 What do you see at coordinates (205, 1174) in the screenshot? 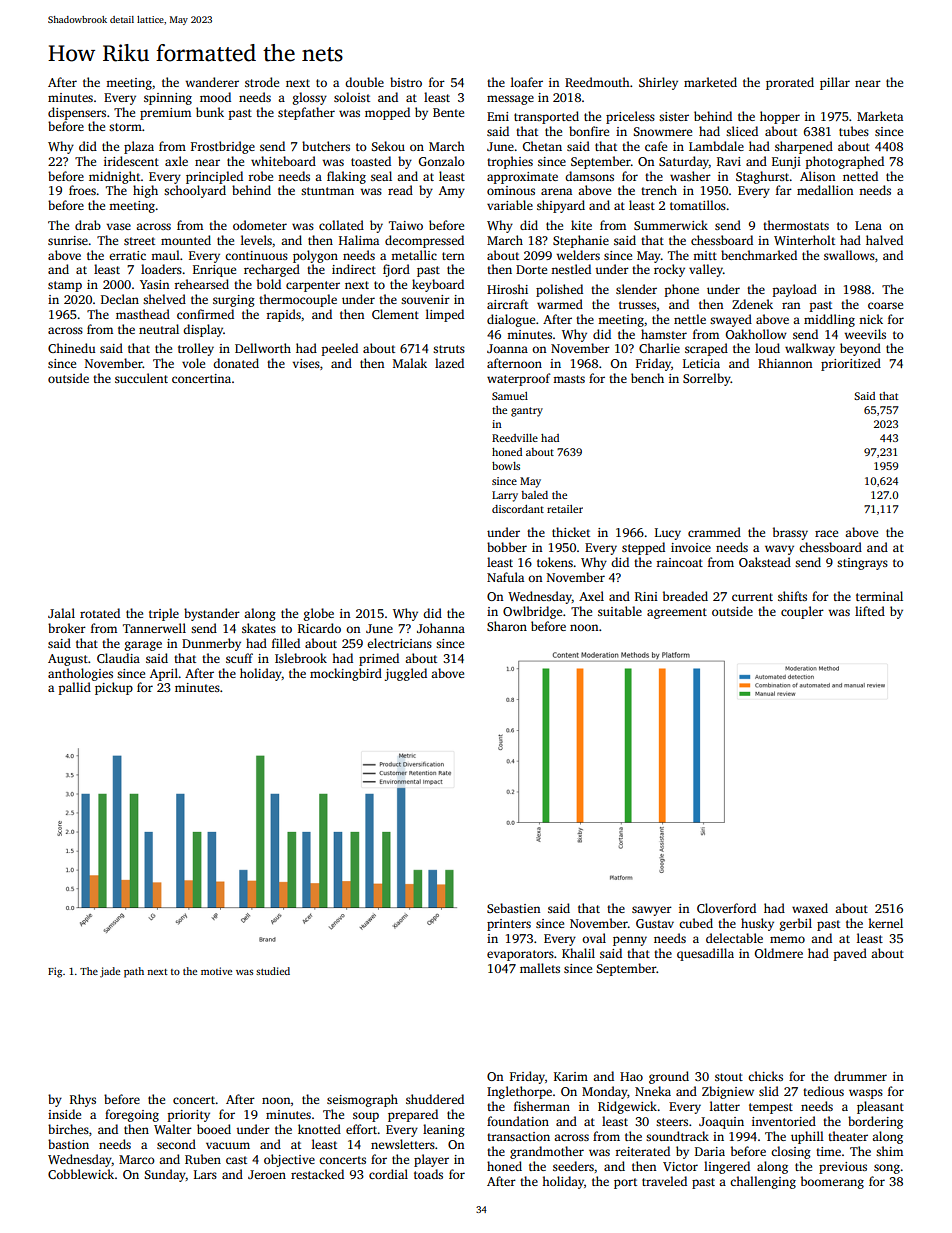
I see `Lars` at bounding box center [205, 1174].
